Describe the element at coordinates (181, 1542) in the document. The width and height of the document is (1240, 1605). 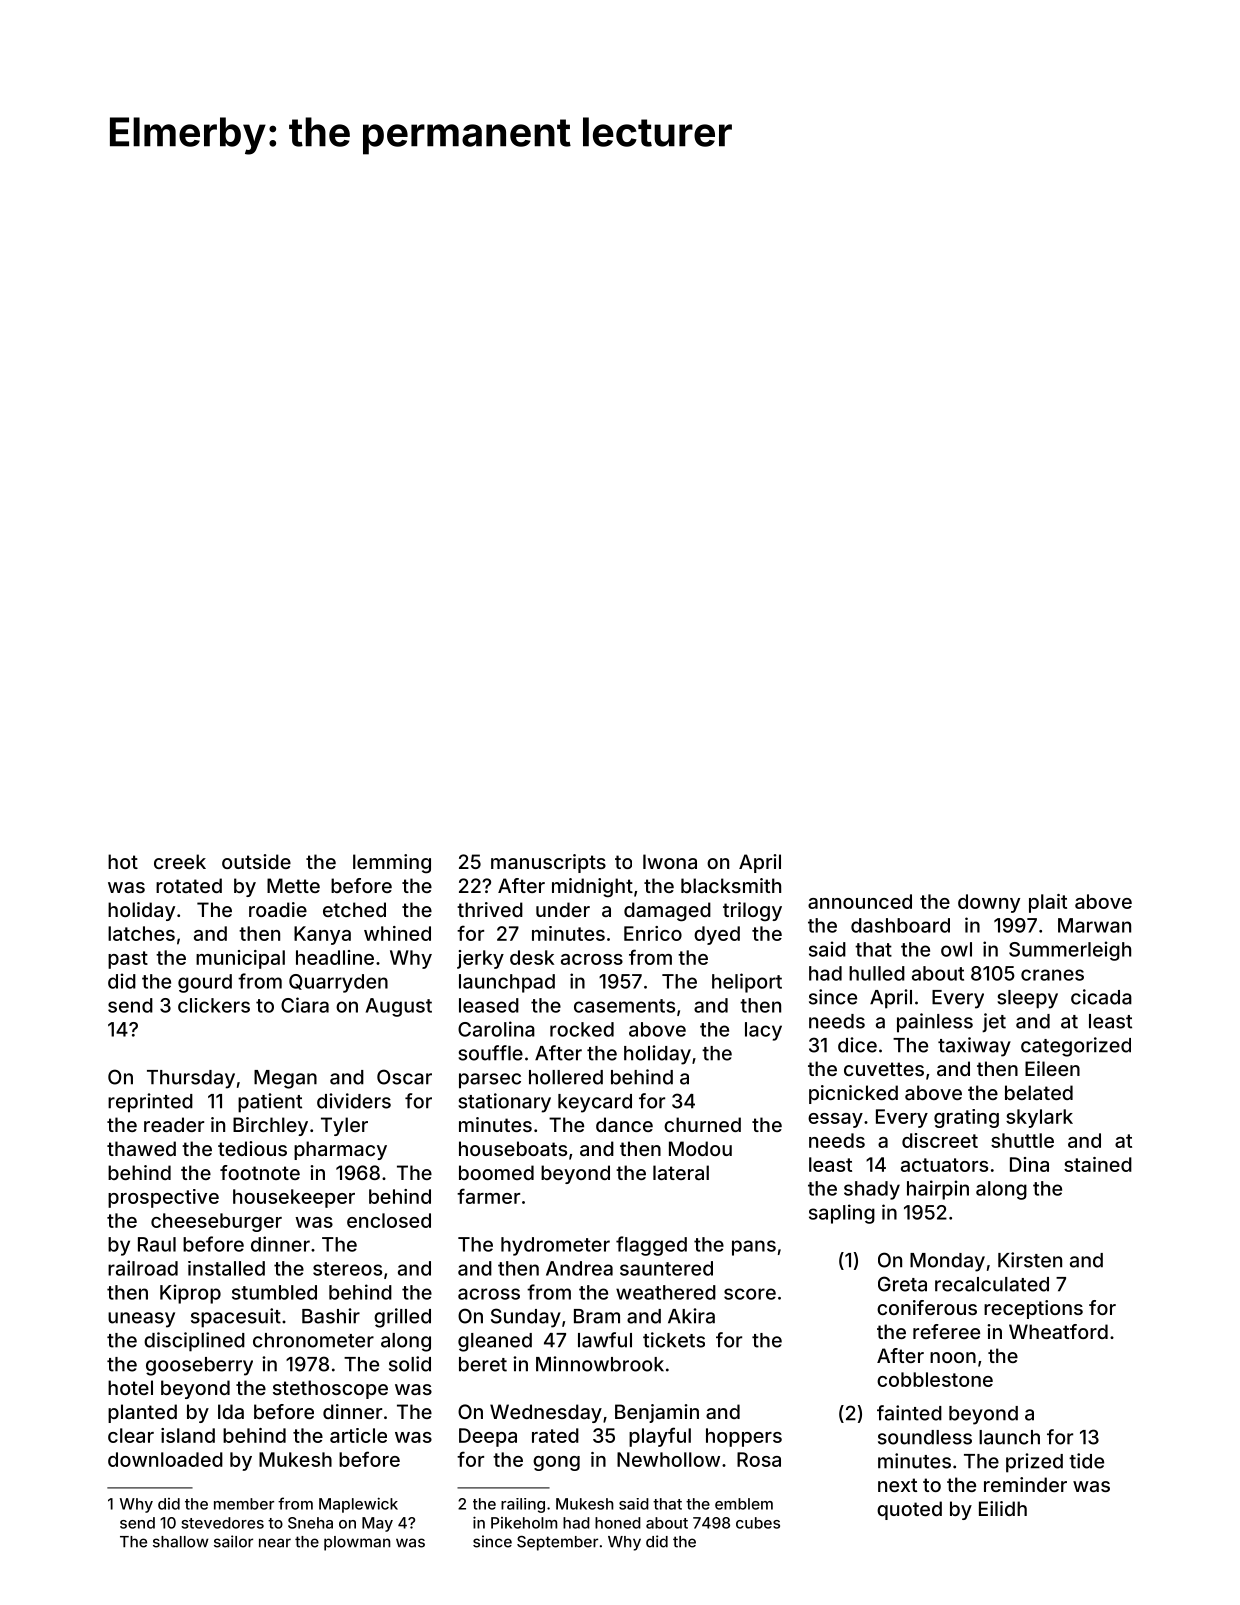
I see `shallow` at that location.
